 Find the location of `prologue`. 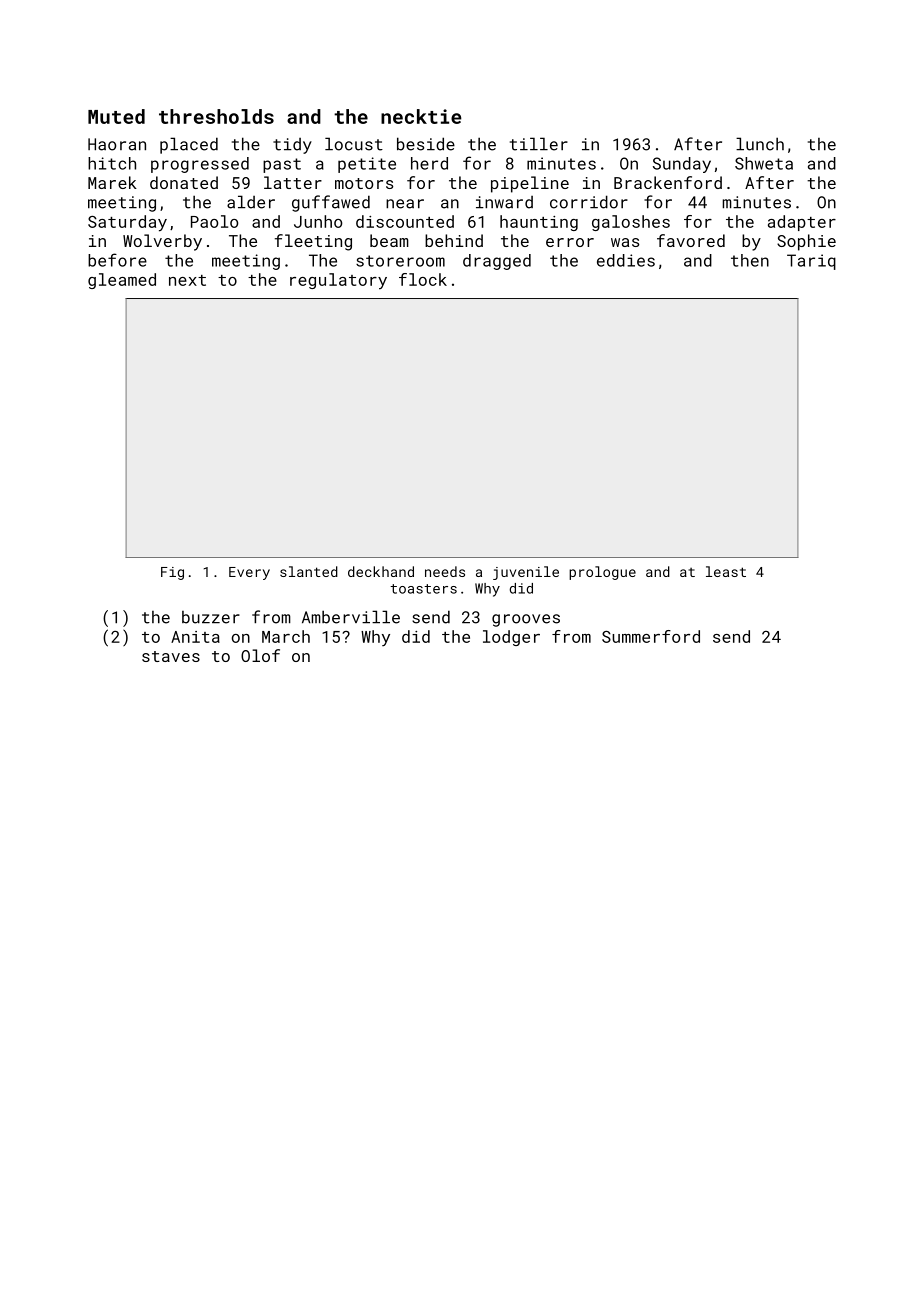

prologue is located at coordinates (602, 573).
